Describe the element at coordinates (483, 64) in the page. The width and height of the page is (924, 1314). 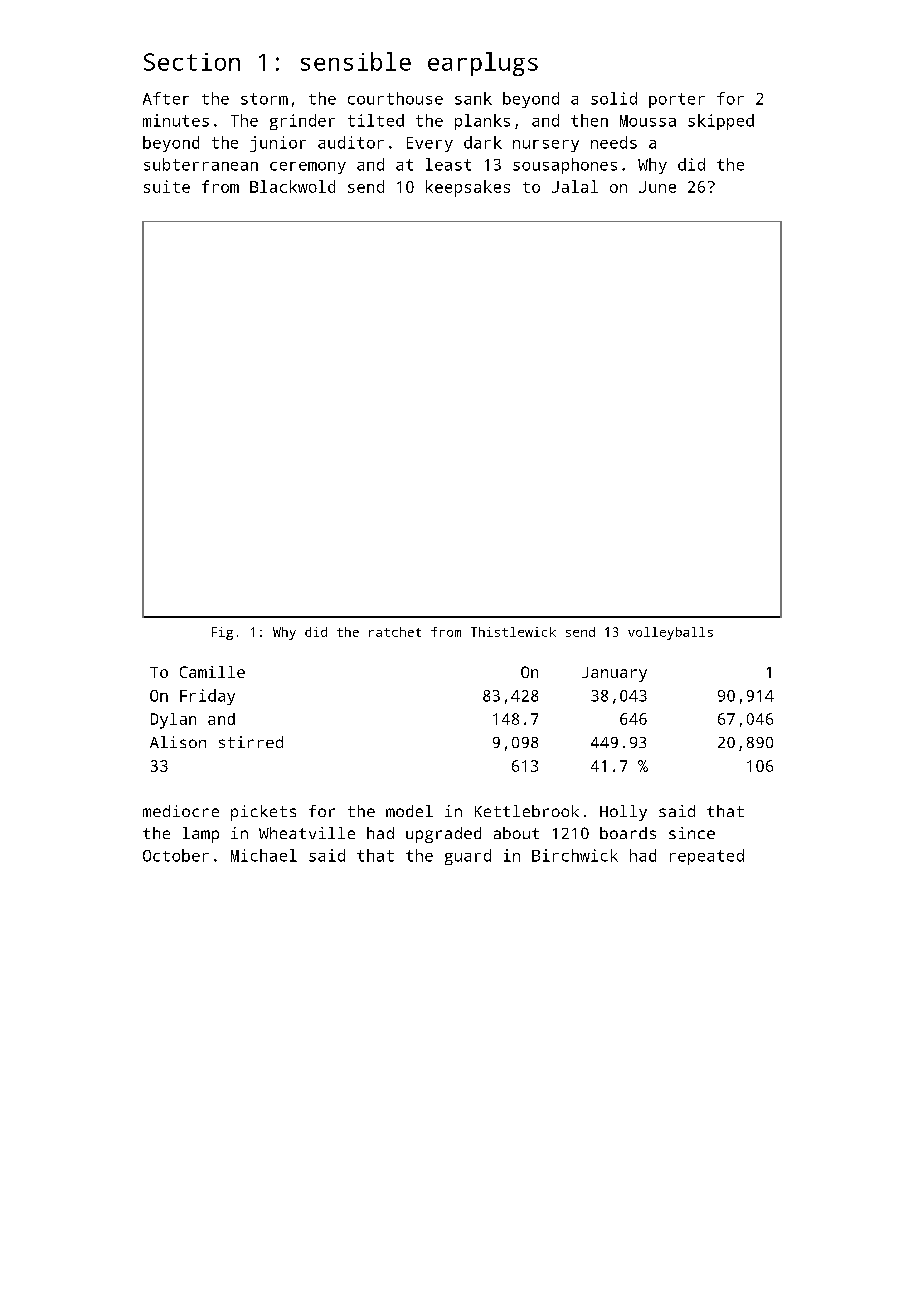
I see `earplugs` at that location.
